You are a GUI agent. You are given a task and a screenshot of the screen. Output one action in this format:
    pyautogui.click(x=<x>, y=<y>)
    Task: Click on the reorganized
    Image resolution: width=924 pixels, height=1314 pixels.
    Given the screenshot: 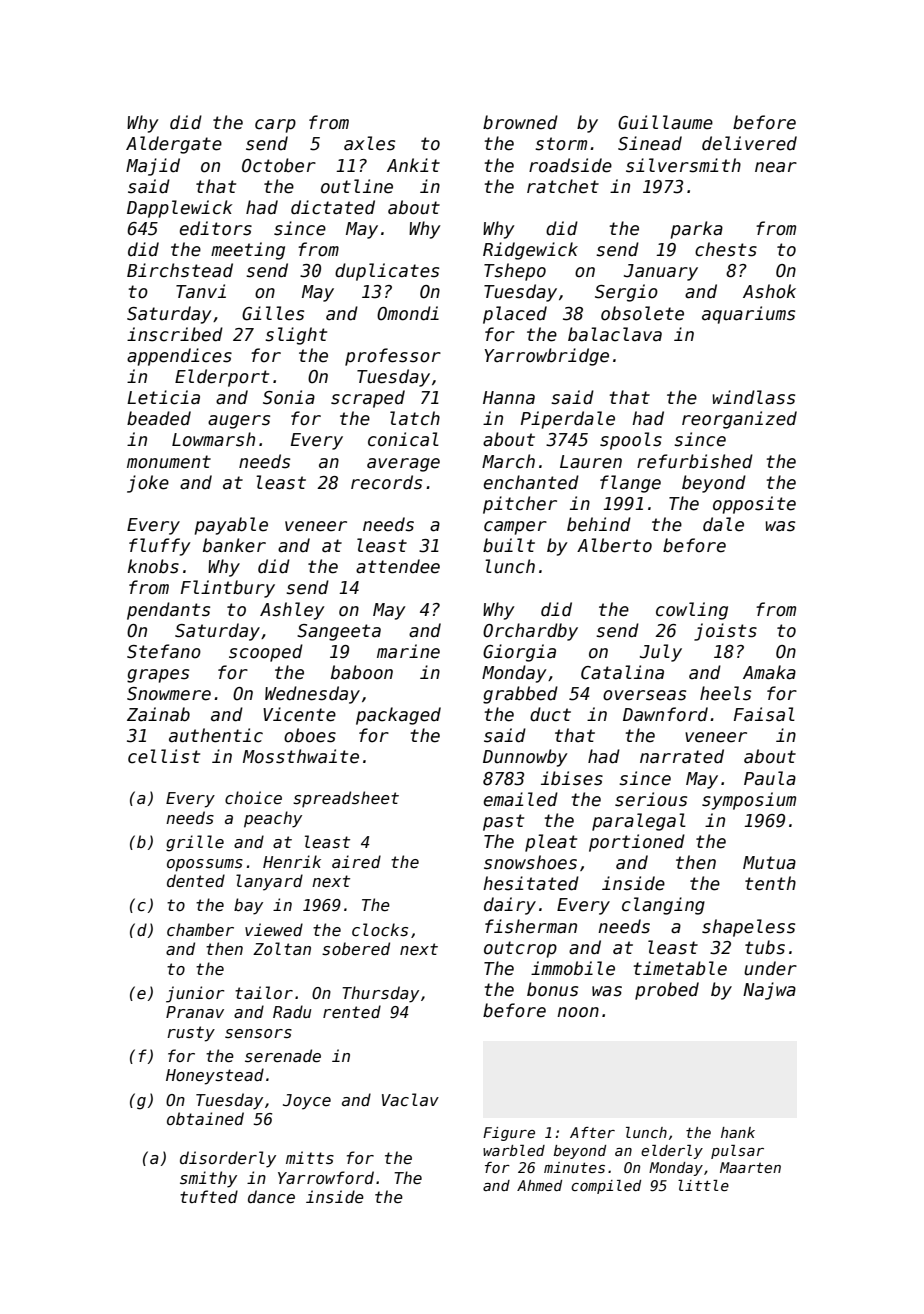 What is the action you would take?
    pyautogui.click(x=739, y=420)
